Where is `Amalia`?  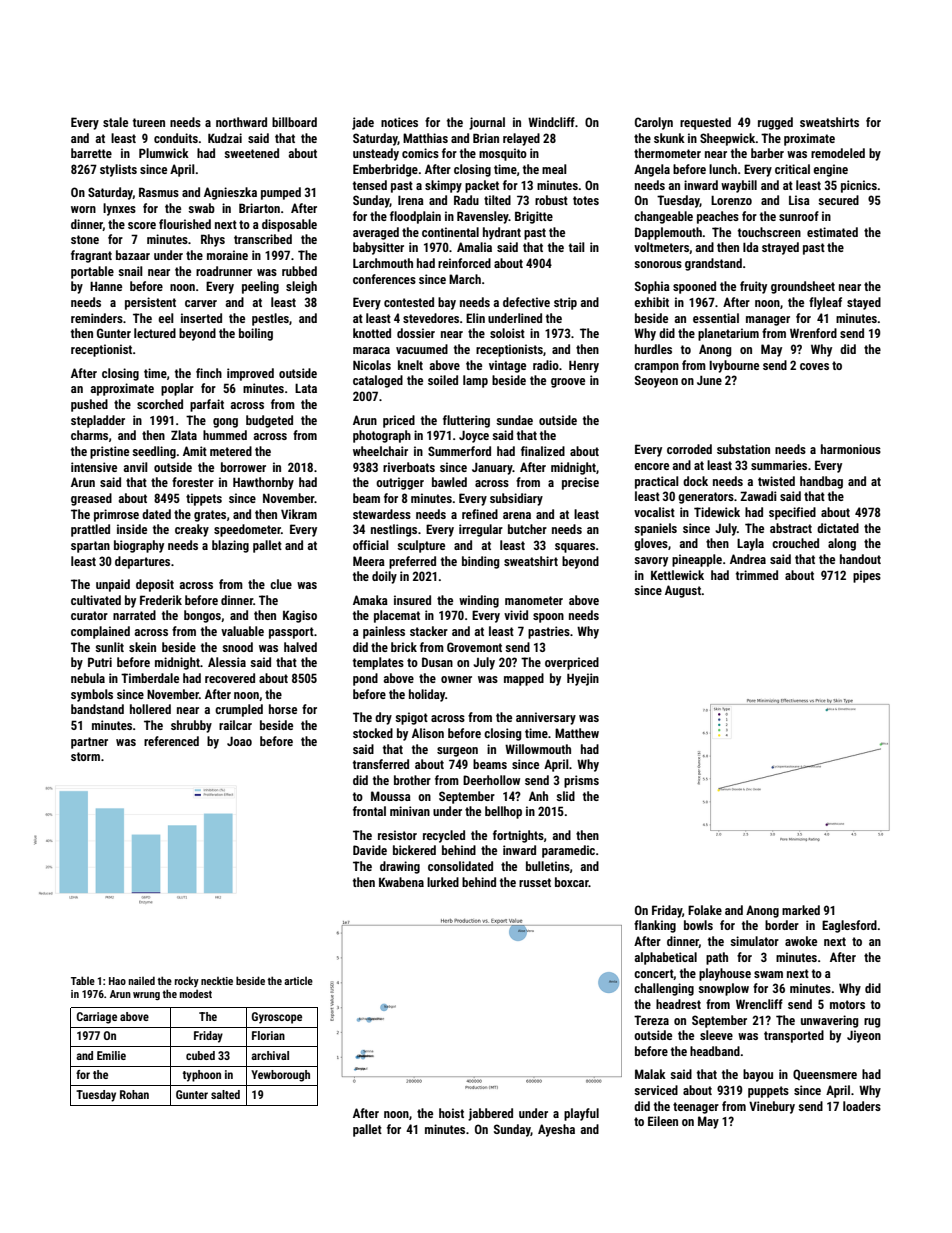
Amalia is located at coordinates (474, 247).
